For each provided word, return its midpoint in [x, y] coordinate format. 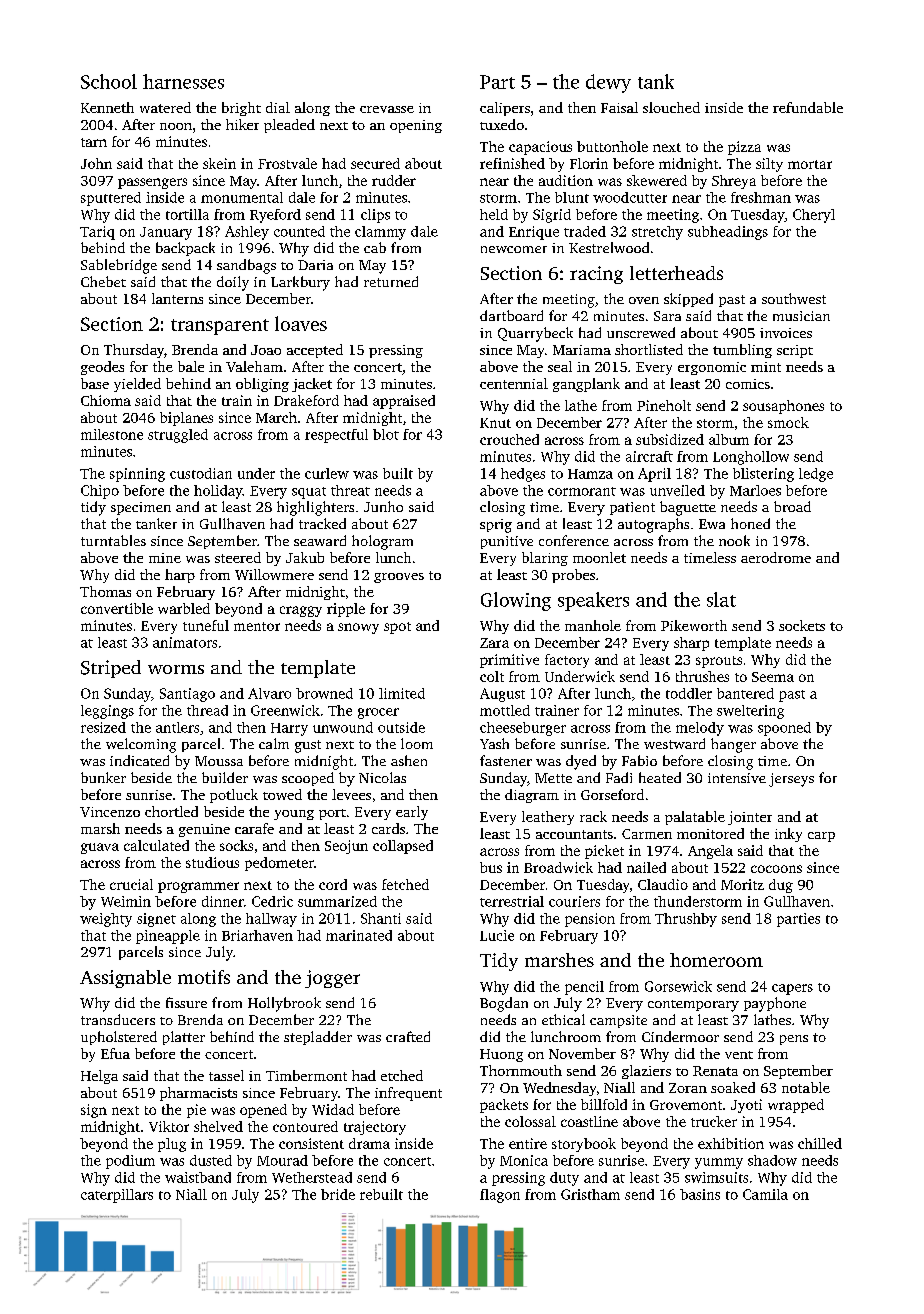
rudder [394, 180]
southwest [794, 298]
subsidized [670, 439]
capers [792, 989]
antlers [177, 727]
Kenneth [107, 107]
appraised [404, 402]
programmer [198, 887]
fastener [506, 760]
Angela [710, 852]
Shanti [381, 918]
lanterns [177, 298]
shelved [218, 1126]
